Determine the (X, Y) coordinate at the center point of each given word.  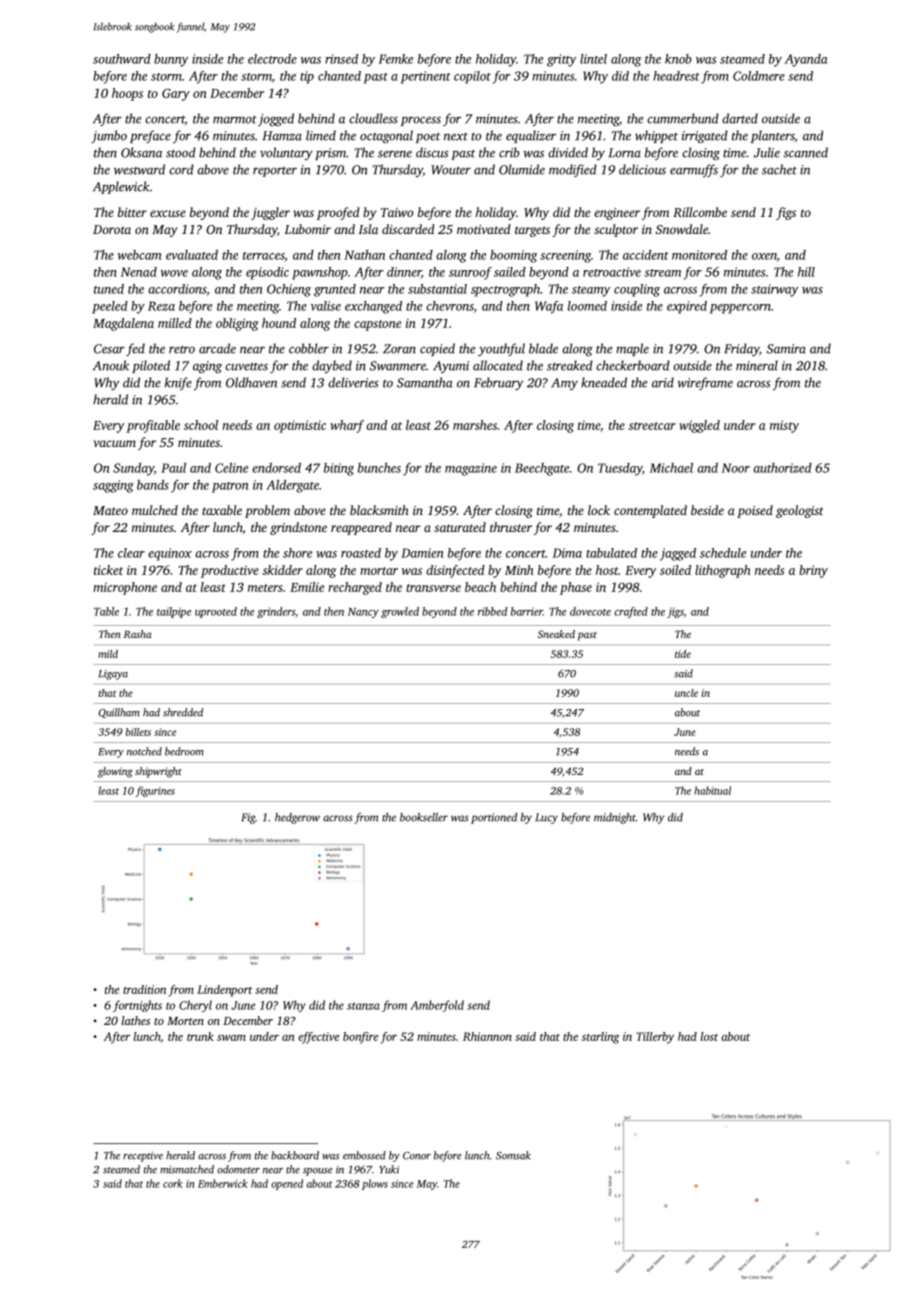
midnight (615, 818)
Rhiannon (487, 1036)
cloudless (373, 118)
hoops (127, 94)
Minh (519, 570)
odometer (238, 1169)
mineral (757, 365)
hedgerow (297, 818)
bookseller (424, 817)
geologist (800, 511)
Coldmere (759, 76)
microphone (125, 588)
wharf (347, 426)
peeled (110, 307)
